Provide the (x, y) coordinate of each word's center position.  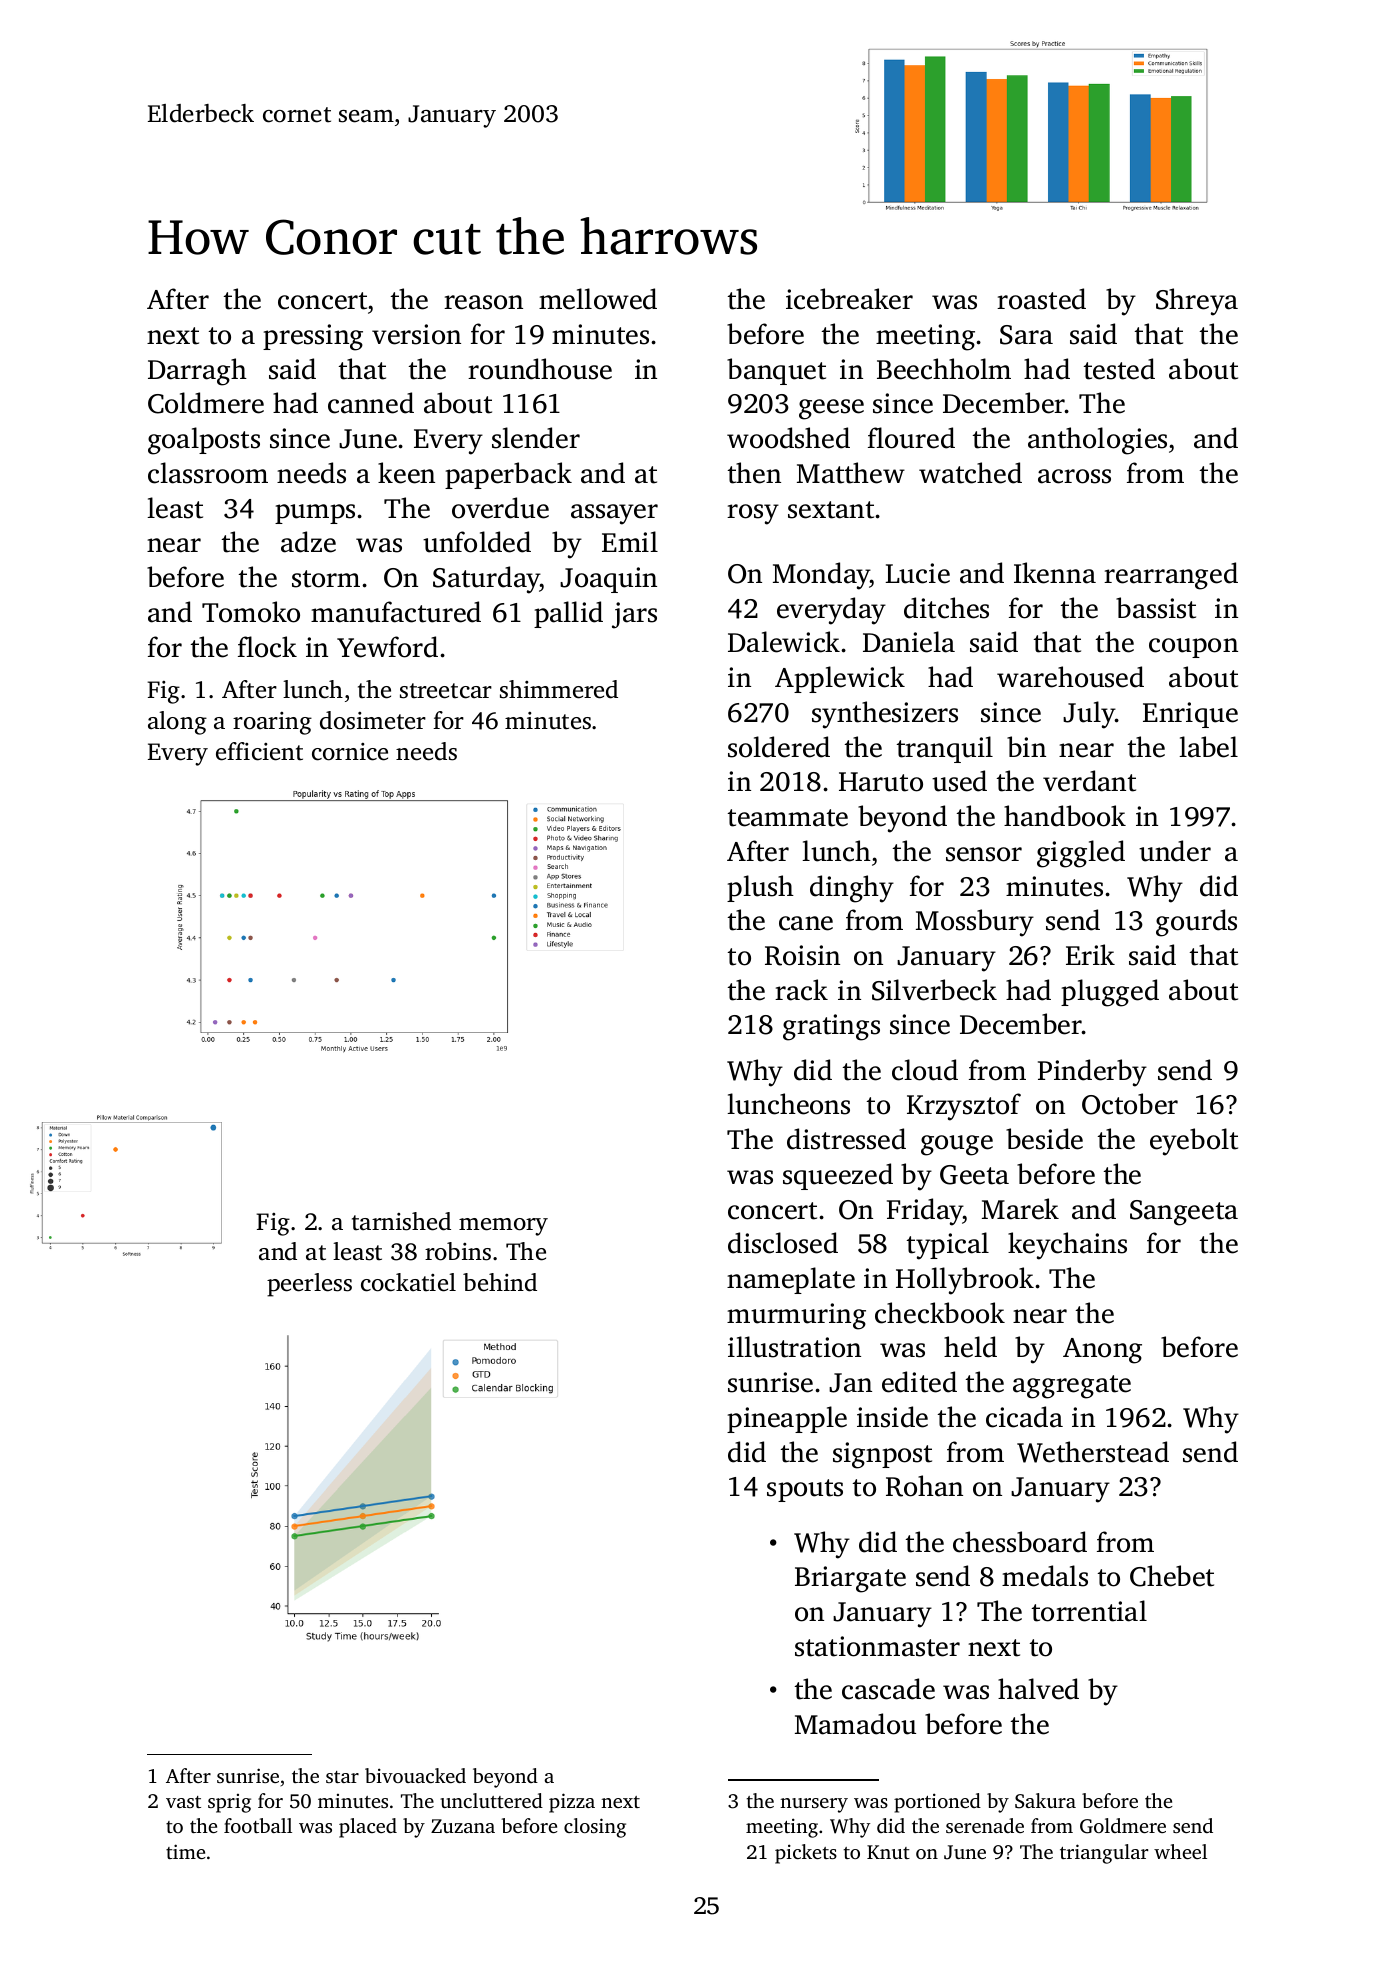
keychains (1067, 1246)
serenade (985, 1825)
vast (183, 1802)
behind (500, 1282)
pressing (313, 337)
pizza (572, 1803)
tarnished (401, 1221)
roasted (1041, 299)
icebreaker (849, 299)
